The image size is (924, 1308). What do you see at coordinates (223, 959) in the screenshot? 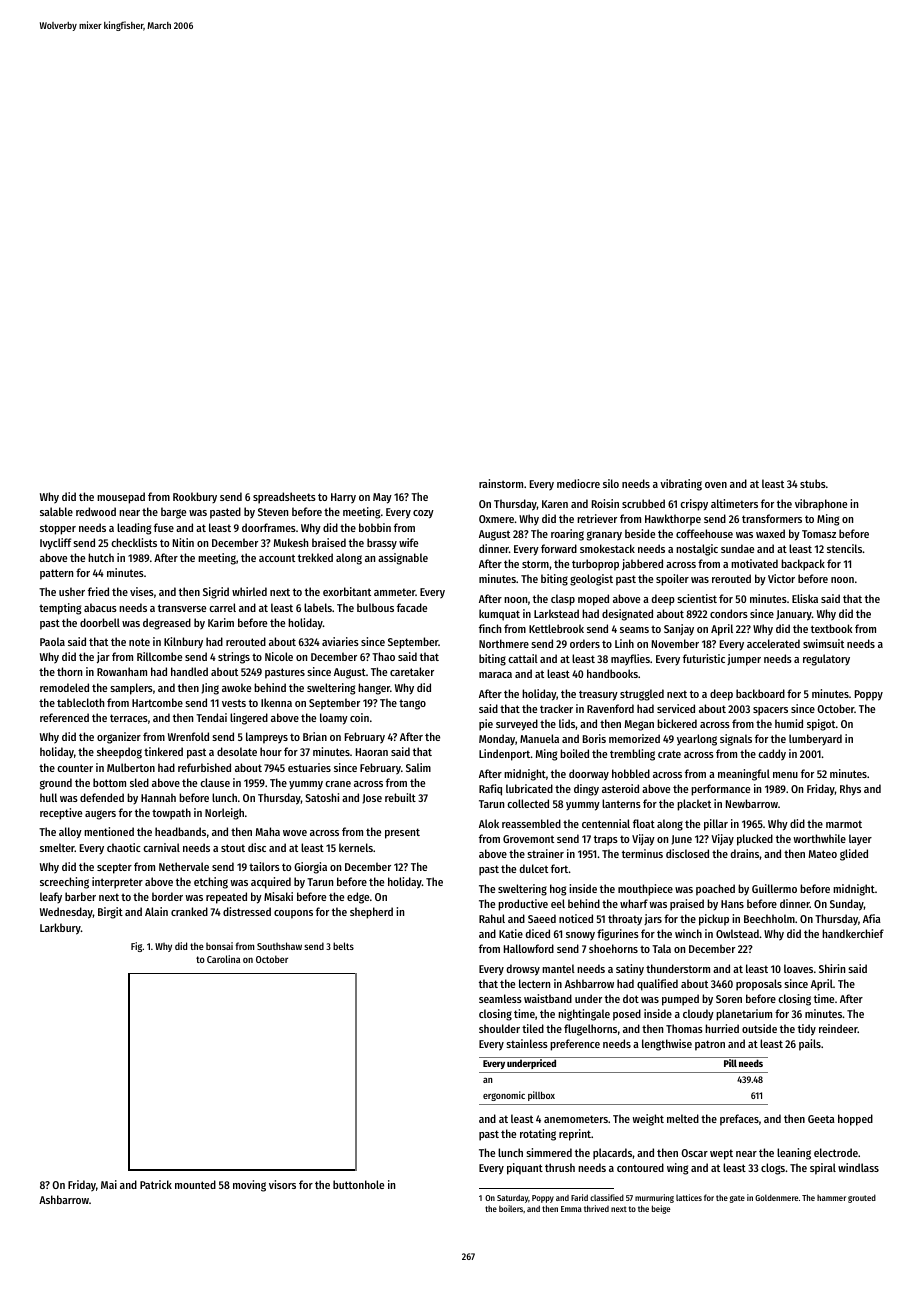
I see `Carolina` at bounding box center [223, 959].
